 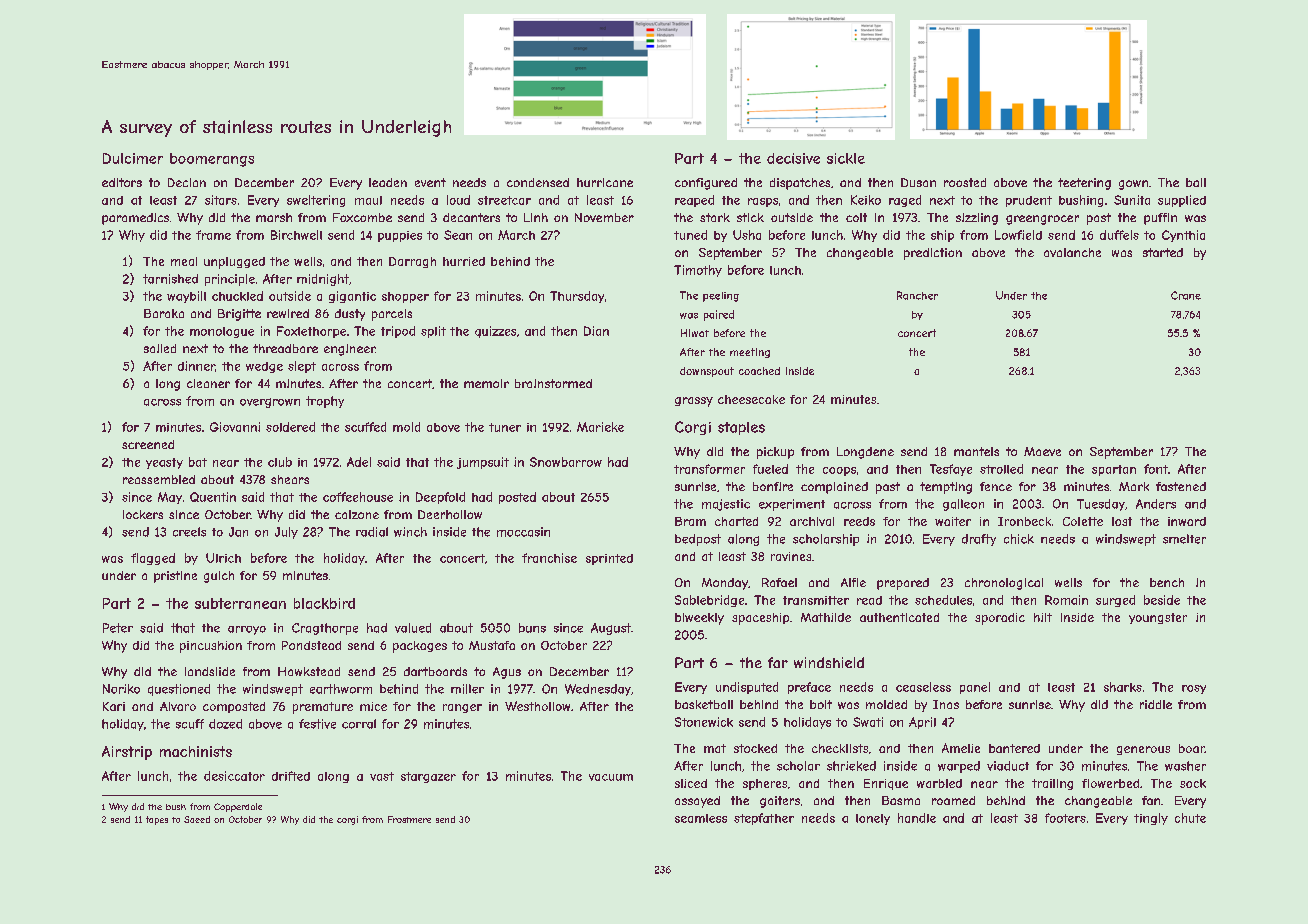 What do you see at coordinates (868, 722) in the screenshot?
I see `Swati` at bounding box center [868, 722].
